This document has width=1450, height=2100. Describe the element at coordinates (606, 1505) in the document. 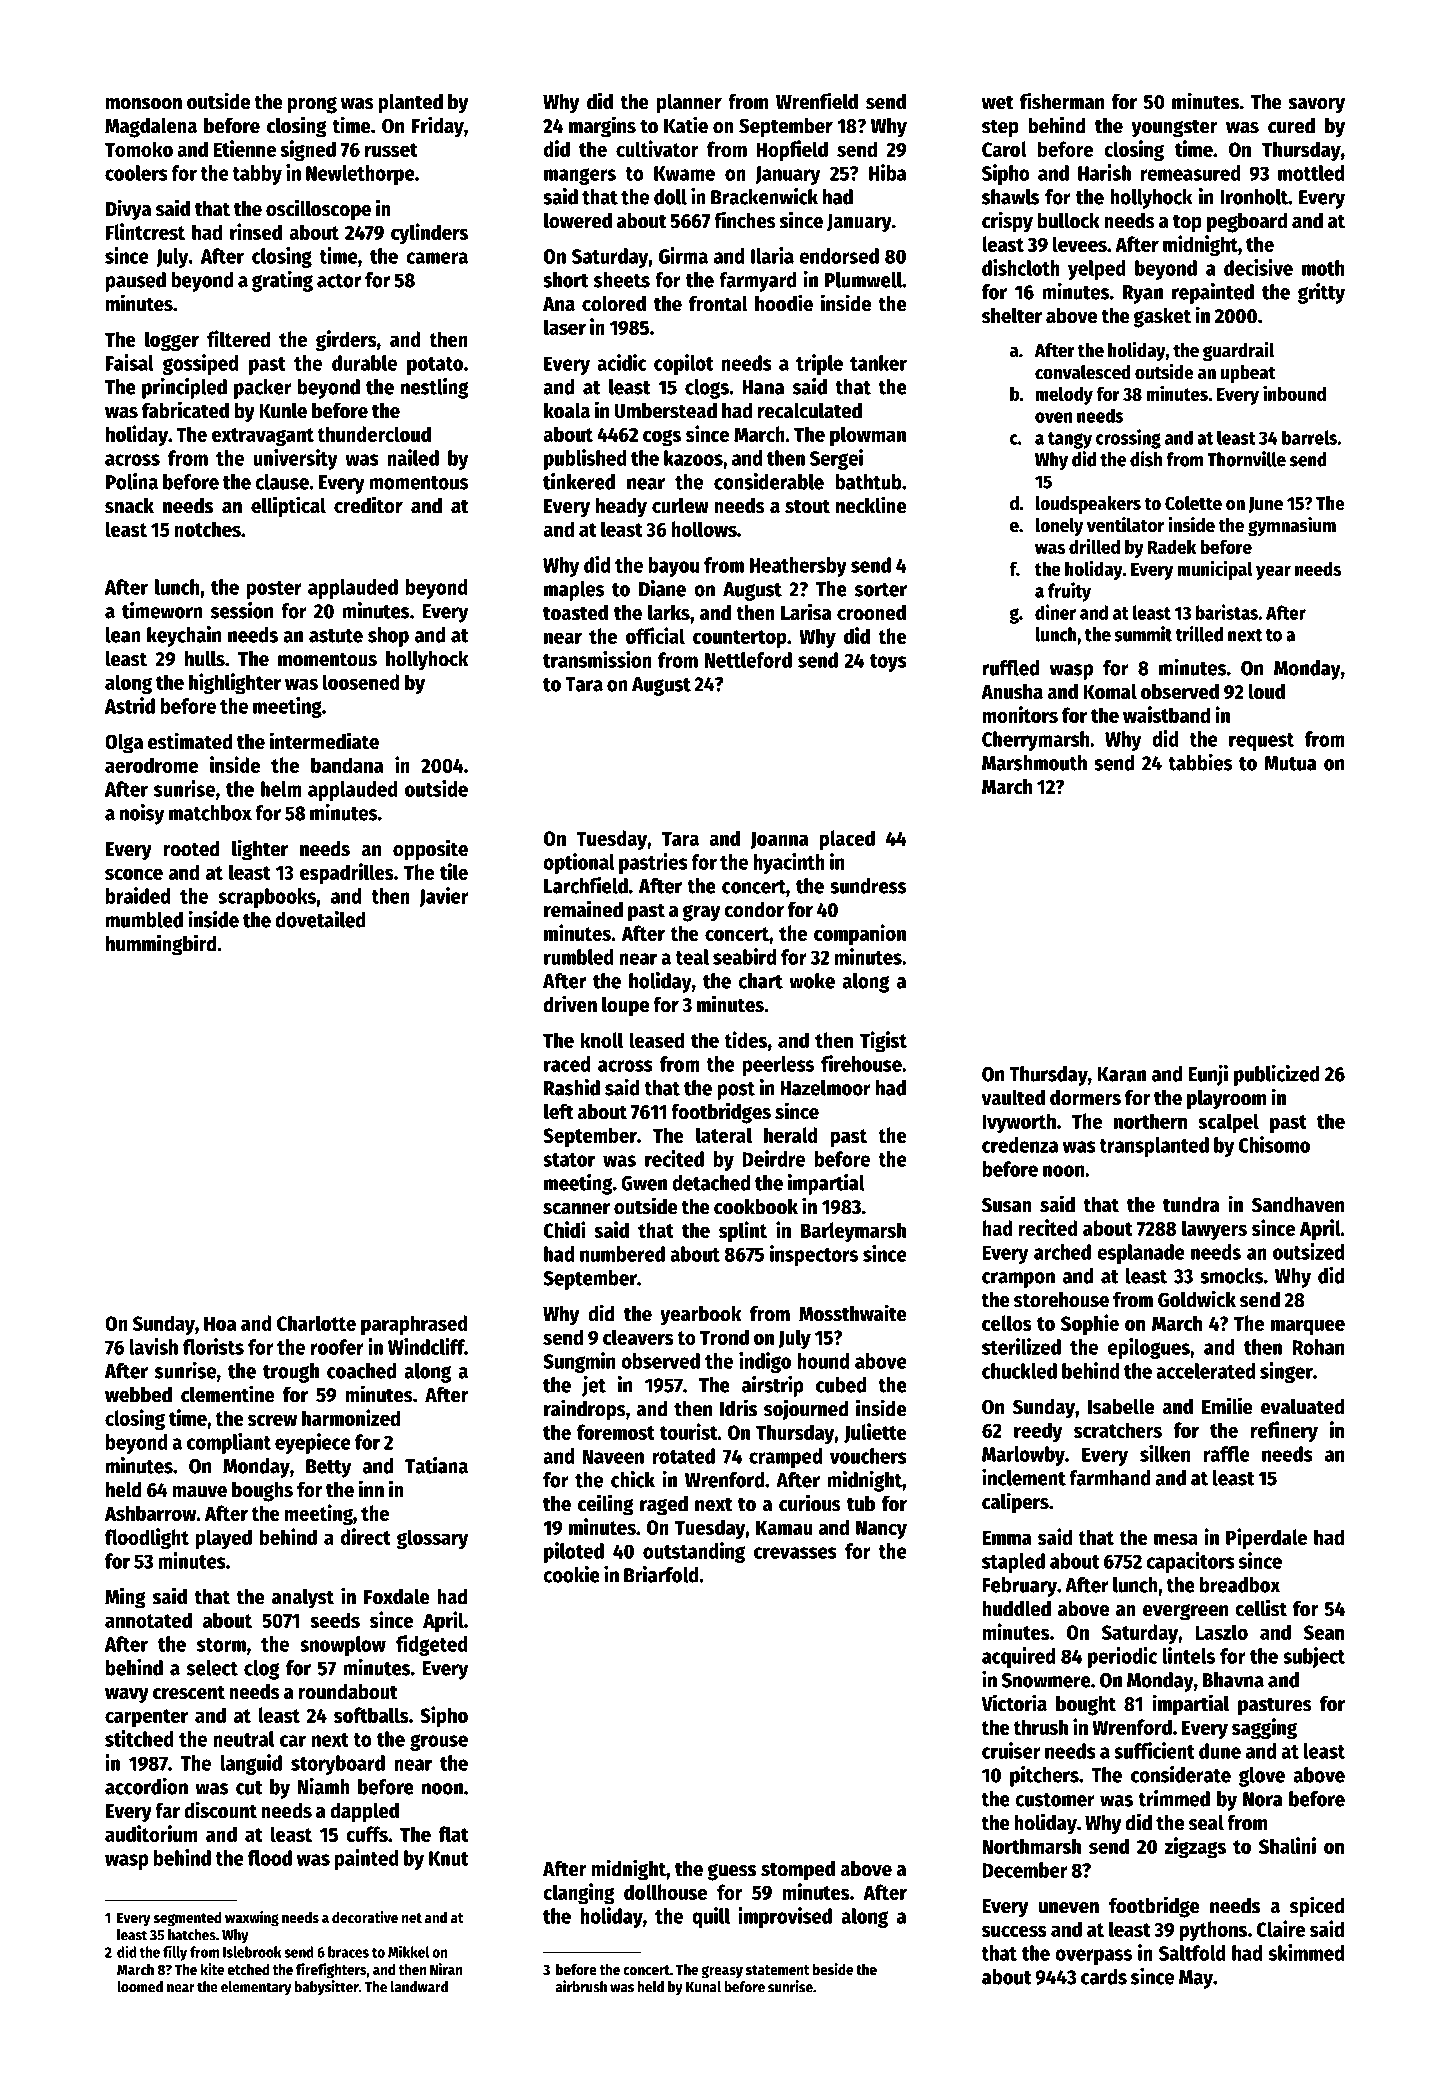

I see `ceiling` at that location.
